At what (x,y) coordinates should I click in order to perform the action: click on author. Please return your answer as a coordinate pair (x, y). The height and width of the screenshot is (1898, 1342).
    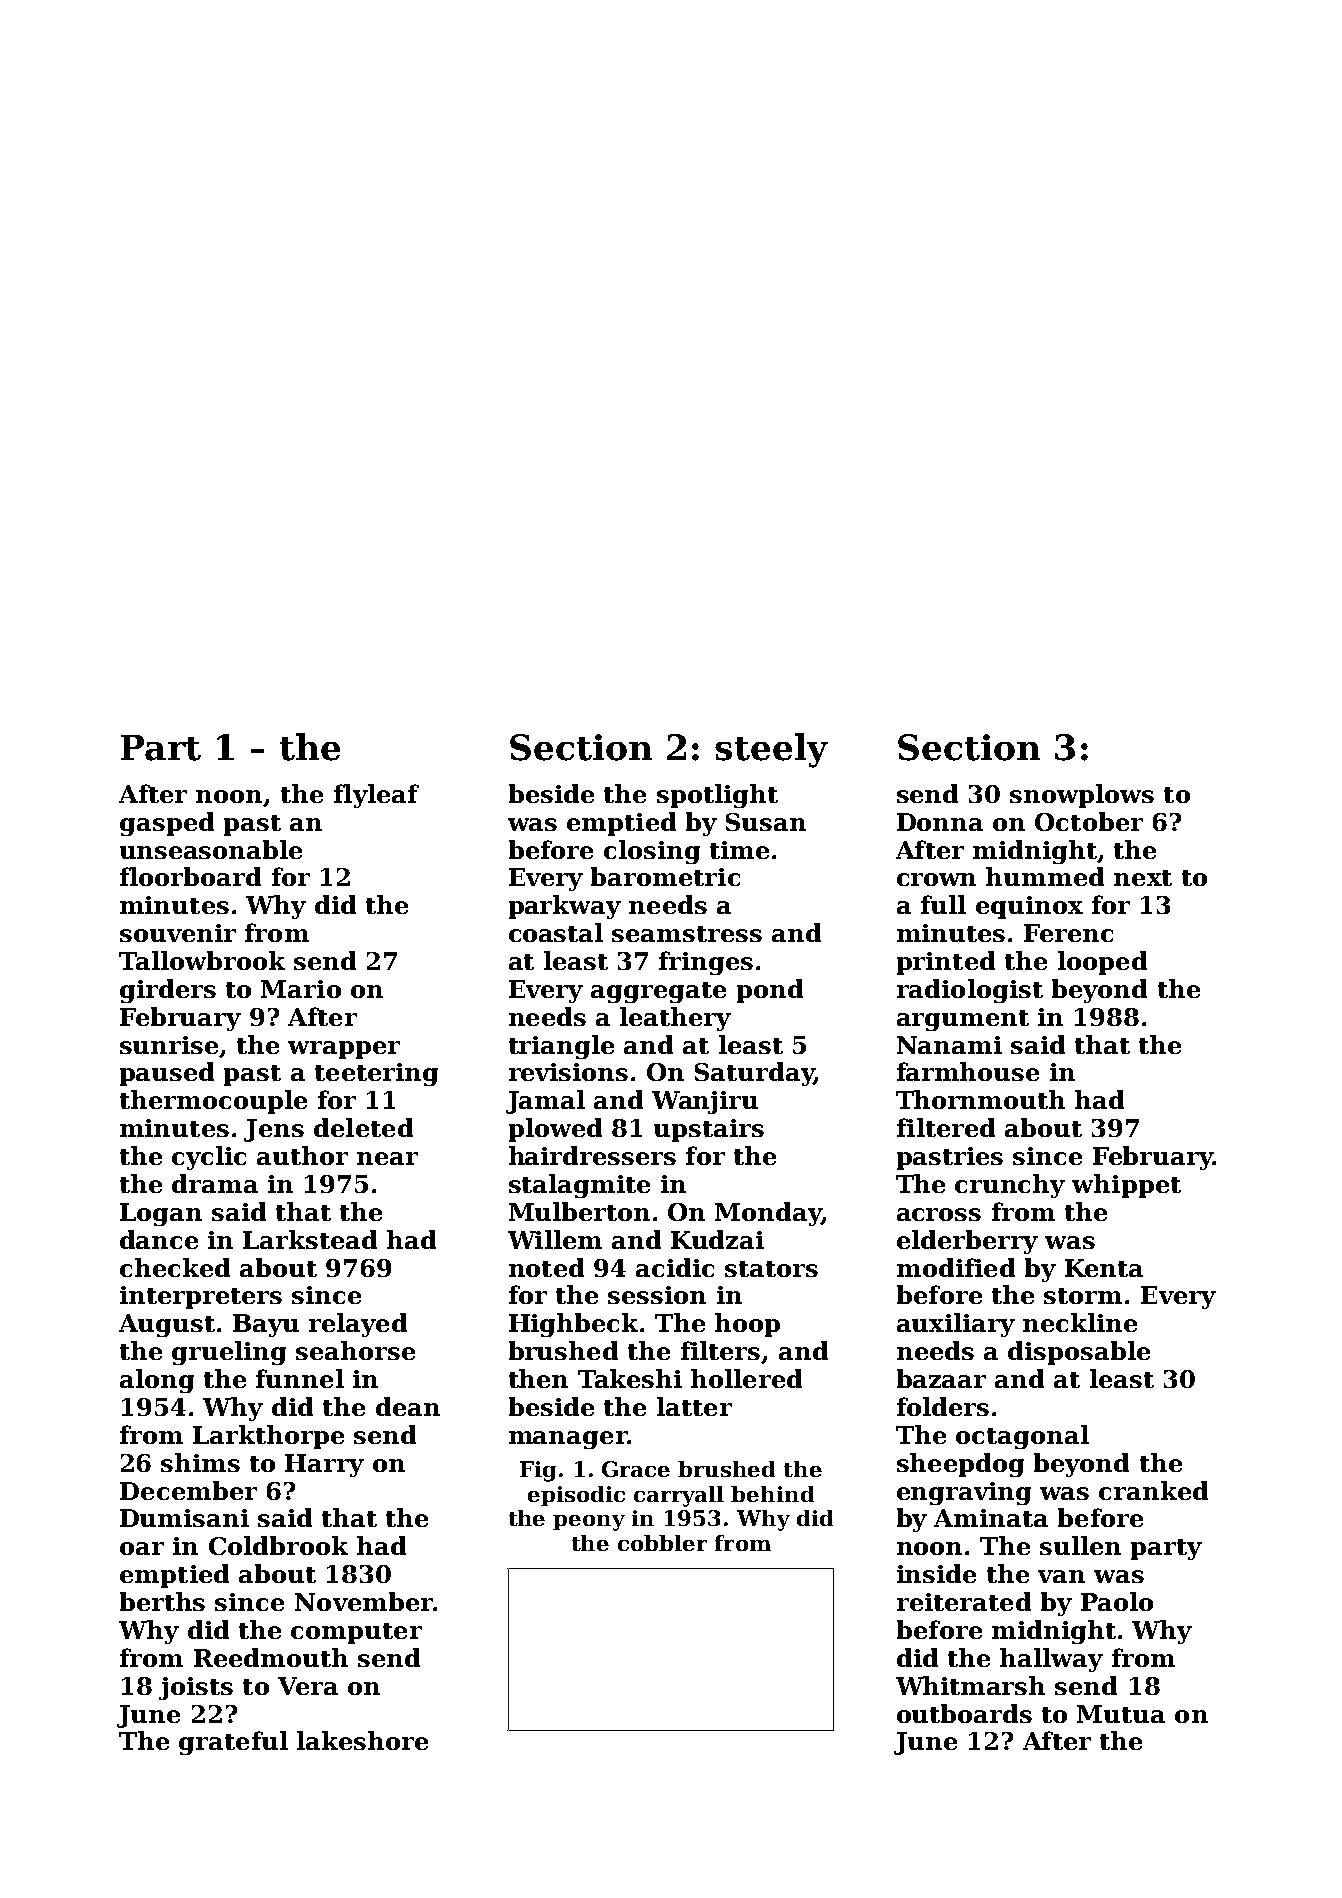
    Looking at the image, I should click on (302, 1155).
